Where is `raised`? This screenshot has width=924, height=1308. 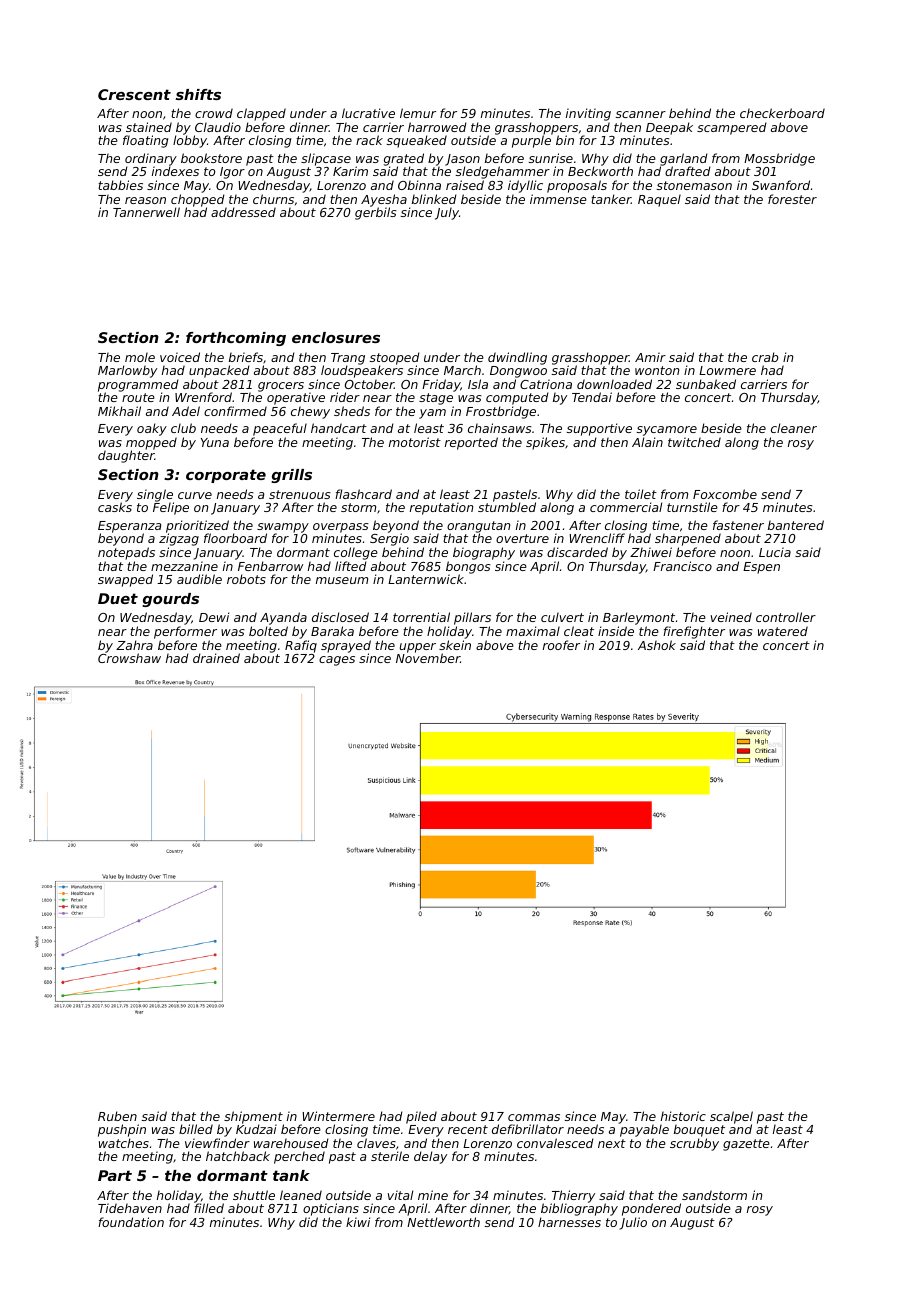
raised is located at coordinates (465, 185).
